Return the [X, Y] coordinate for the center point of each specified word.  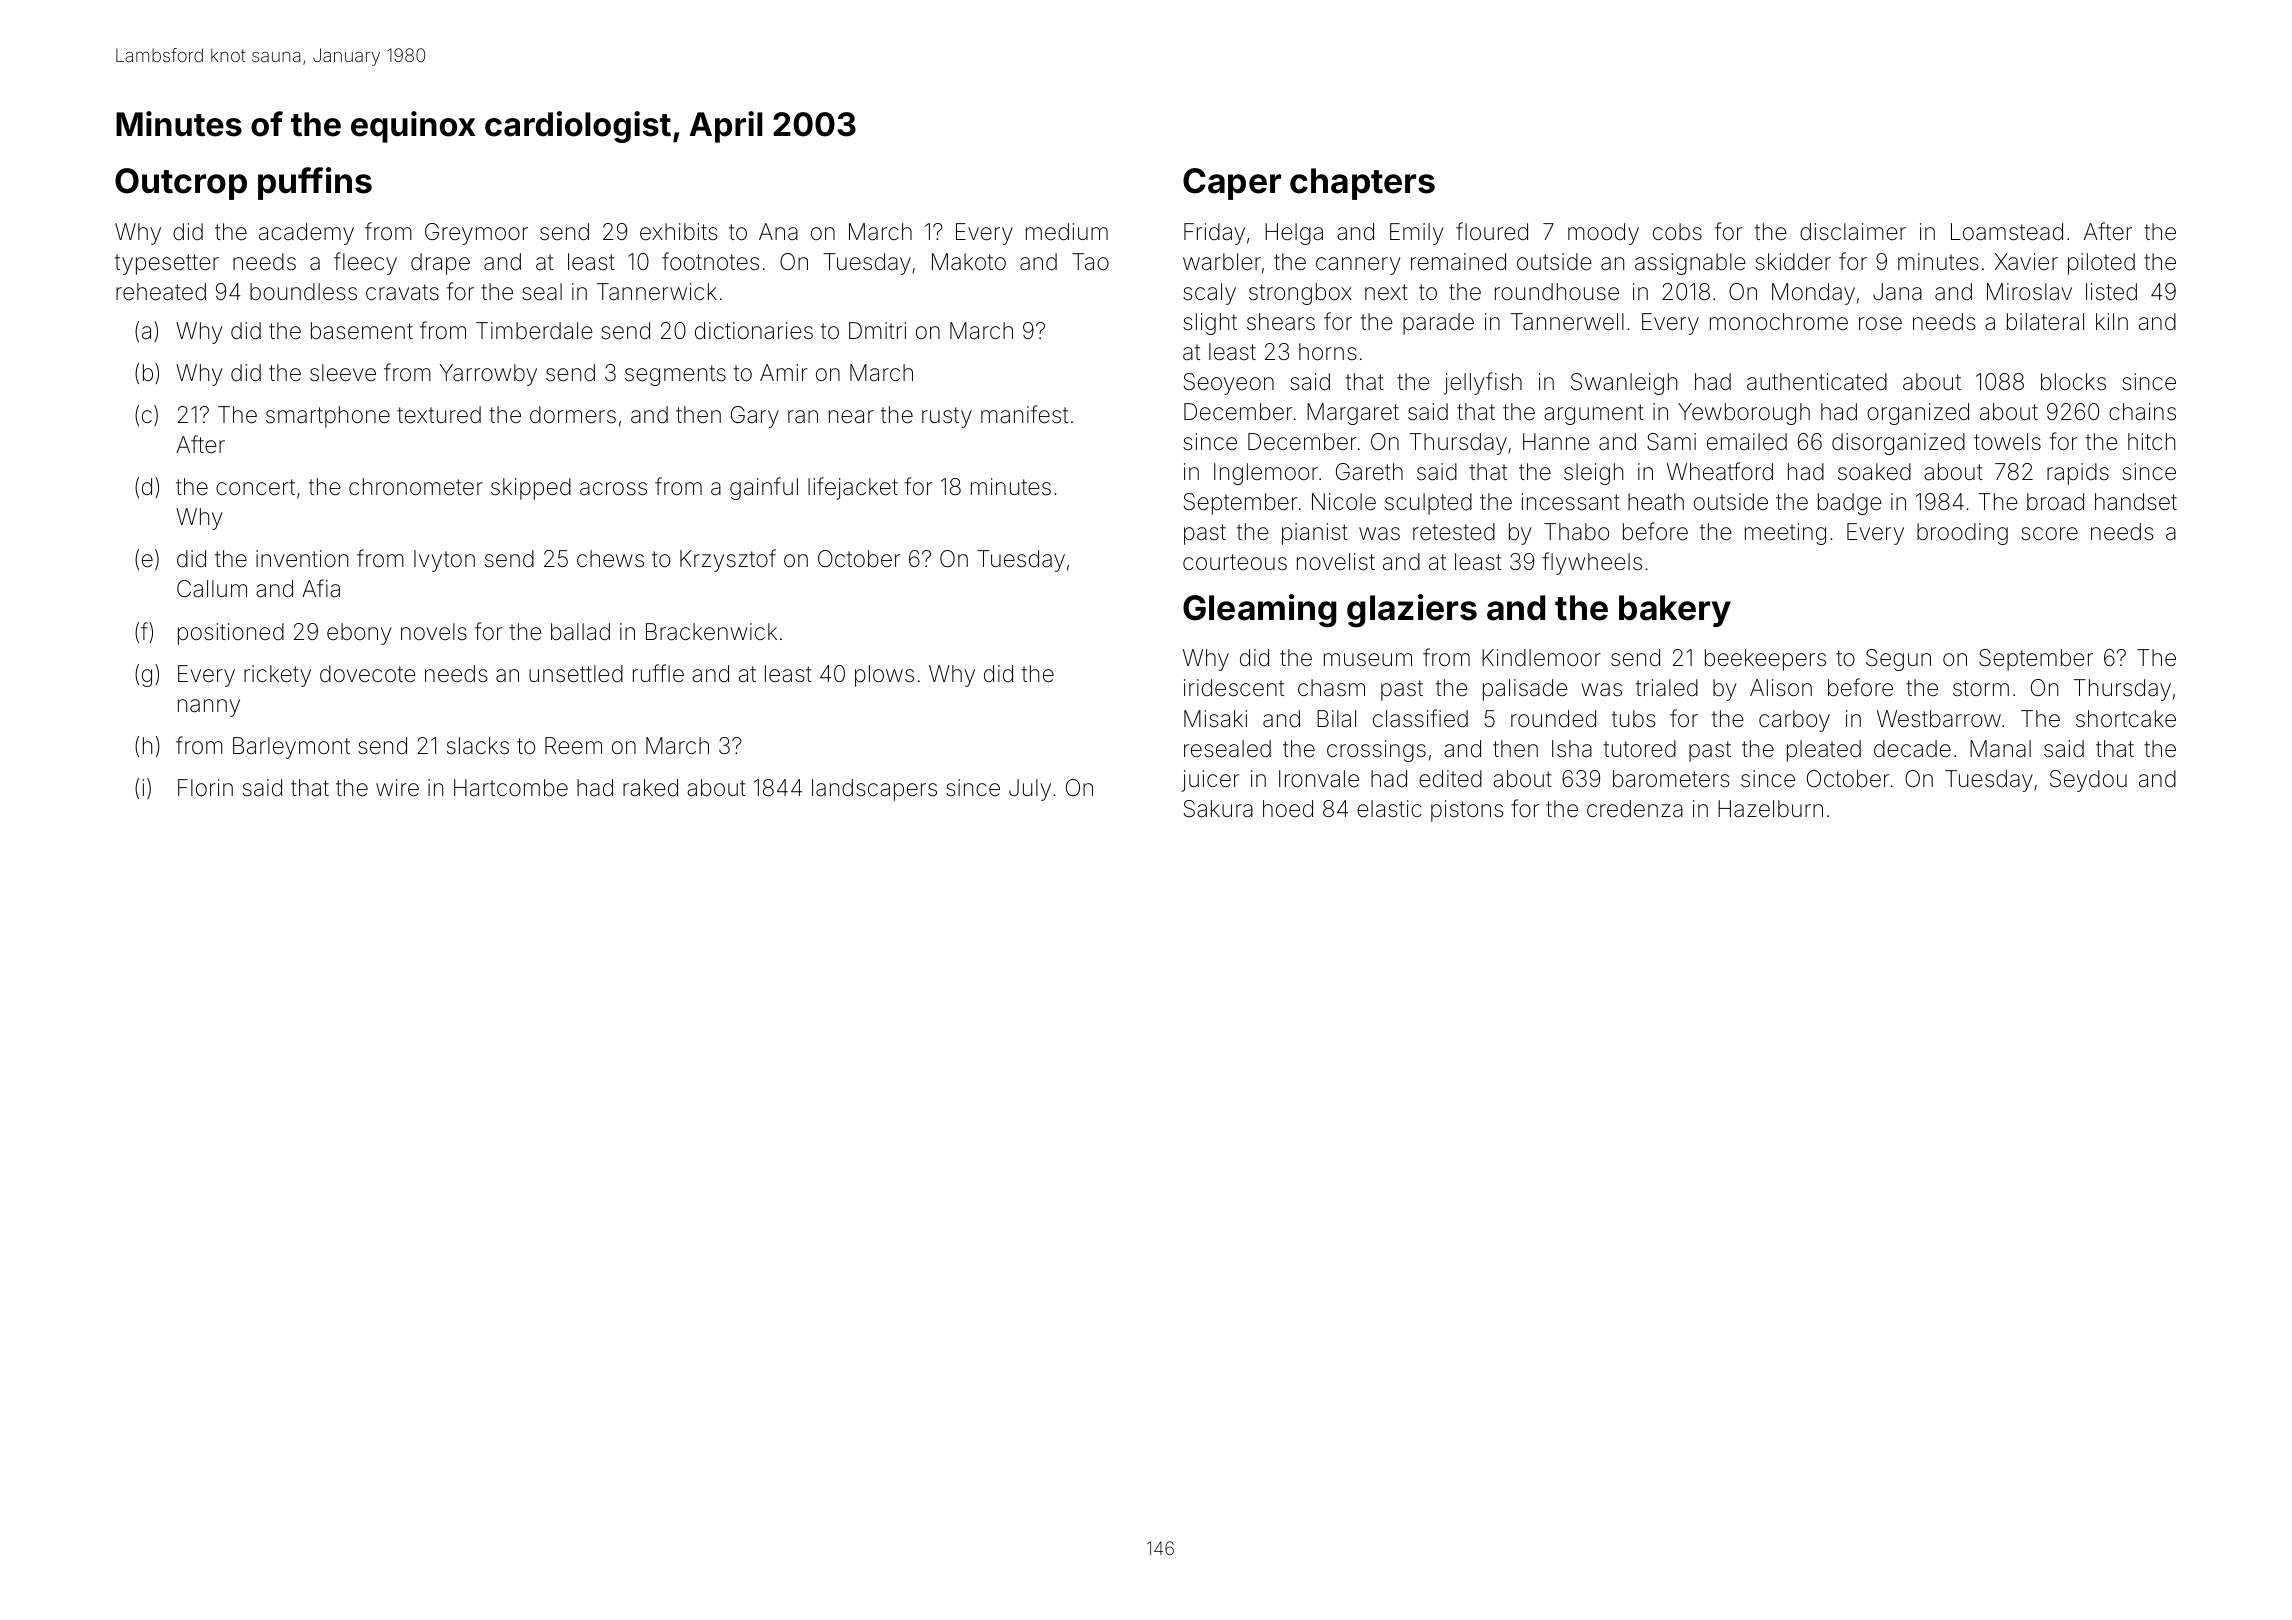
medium [1067, 232]
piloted [2101, 264]
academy [306, 234]
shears [1281, 322]
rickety [277, 676]
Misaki [1215, 719]
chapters [1362, 184]
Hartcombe [511, 788]
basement [362, 331]
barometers [1671, 779]
